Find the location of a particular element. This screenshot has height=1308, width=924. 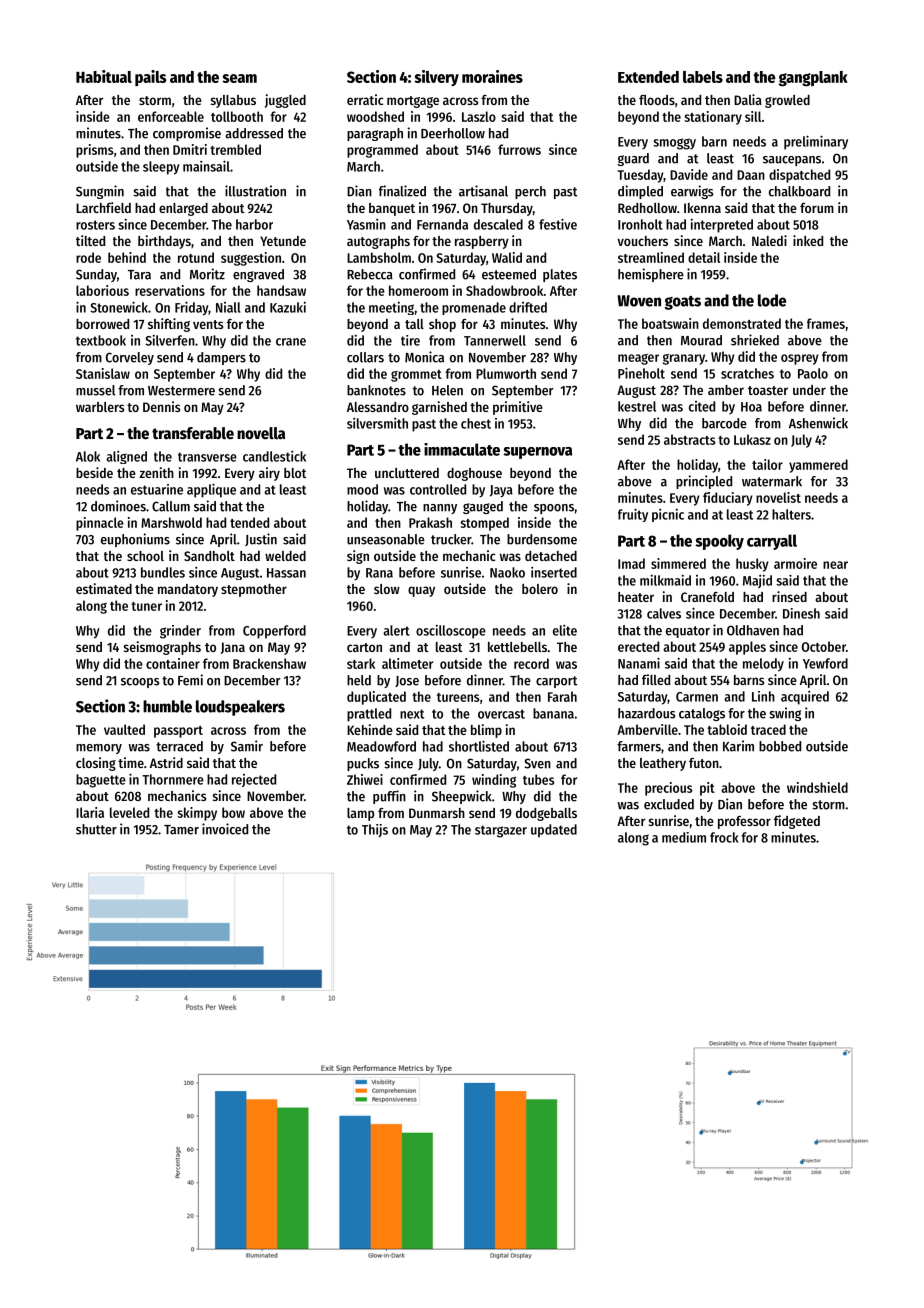

moraines is located at coordinates (492, 76).
